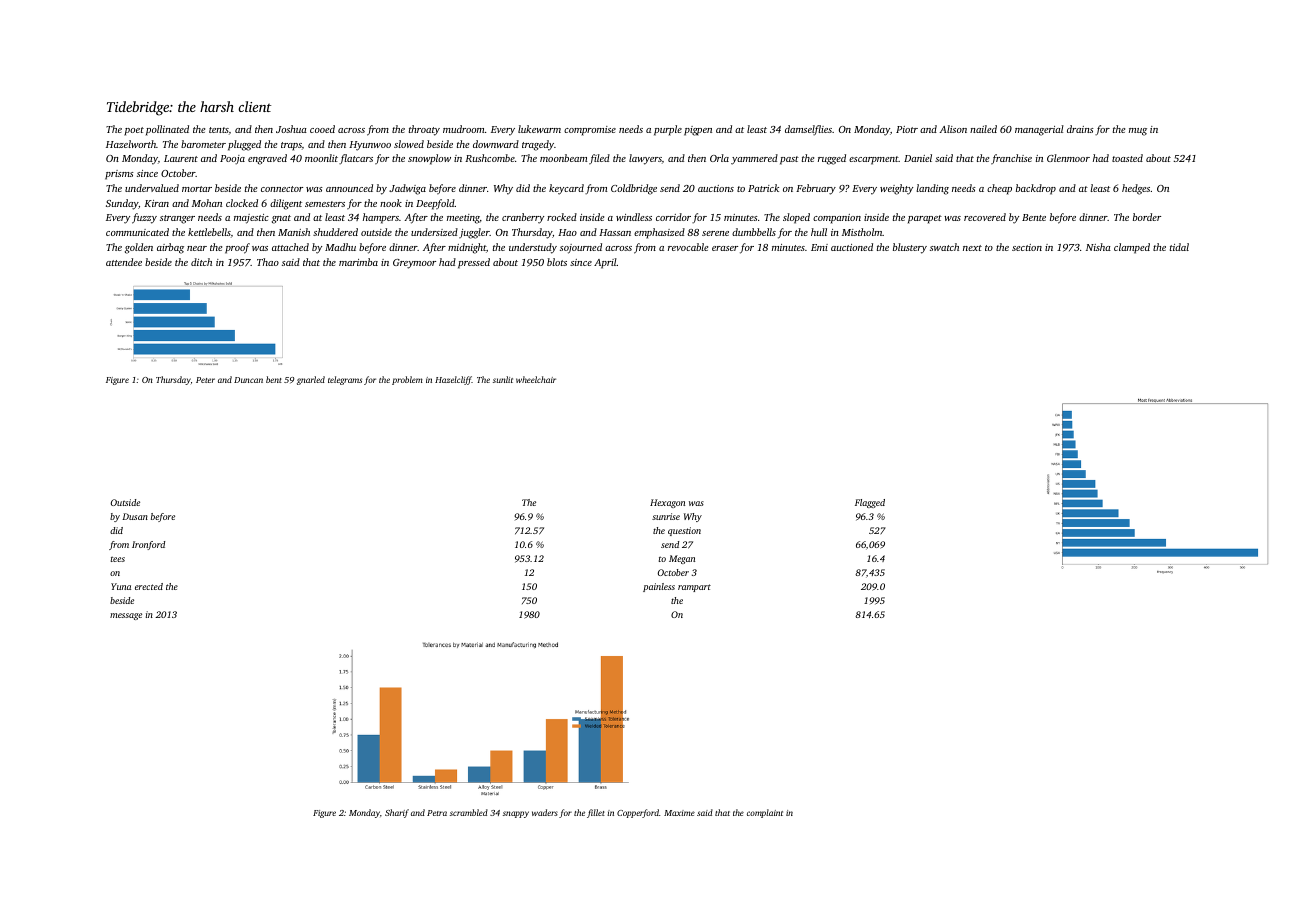  What do you see at coordinates (135, 516) in the screenshot?
I see `Dusan` at bounding box center [135, 516].
